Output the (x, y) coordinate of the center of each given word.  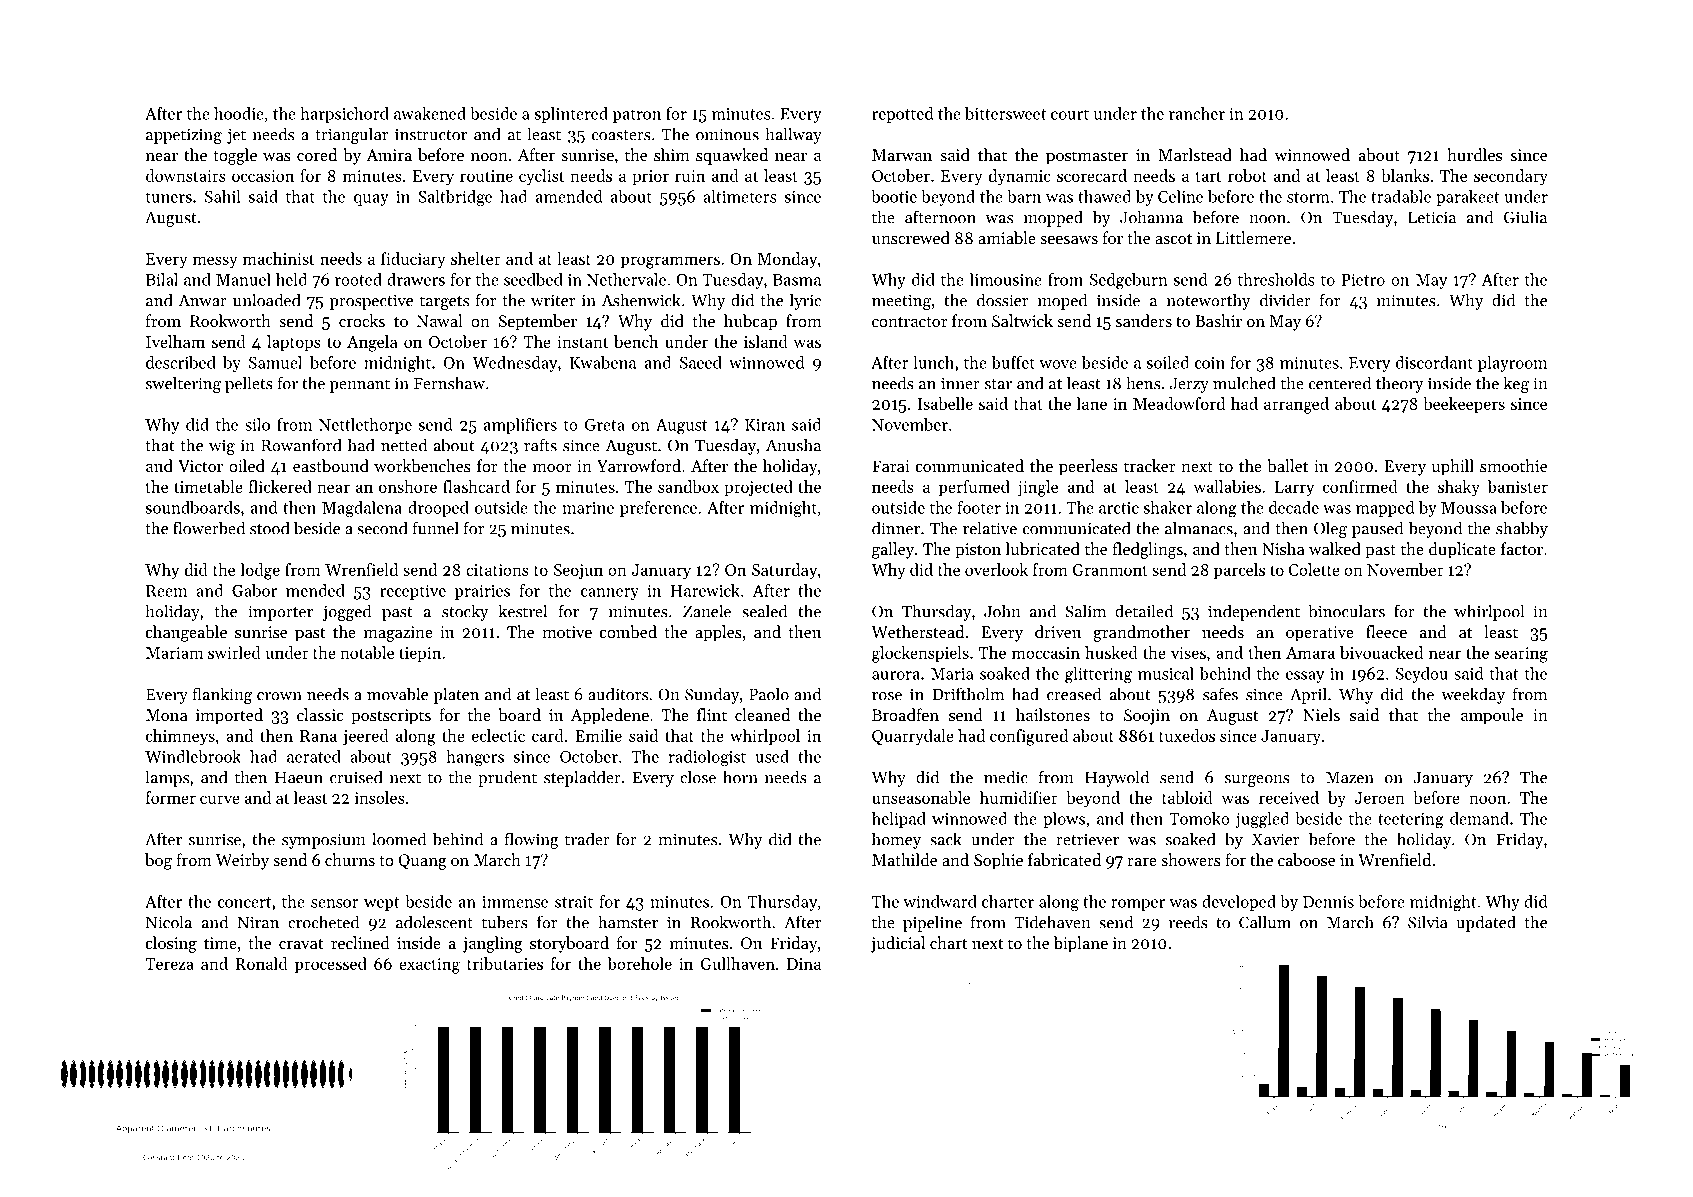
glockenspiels (920, 654)
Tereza (169, 964)
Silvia (1428, 922)
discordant (1434, 362)
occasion (263, 176)
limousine (1006, 279)
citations (497, 570)
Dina (804, 964)
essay (1305, 677)
